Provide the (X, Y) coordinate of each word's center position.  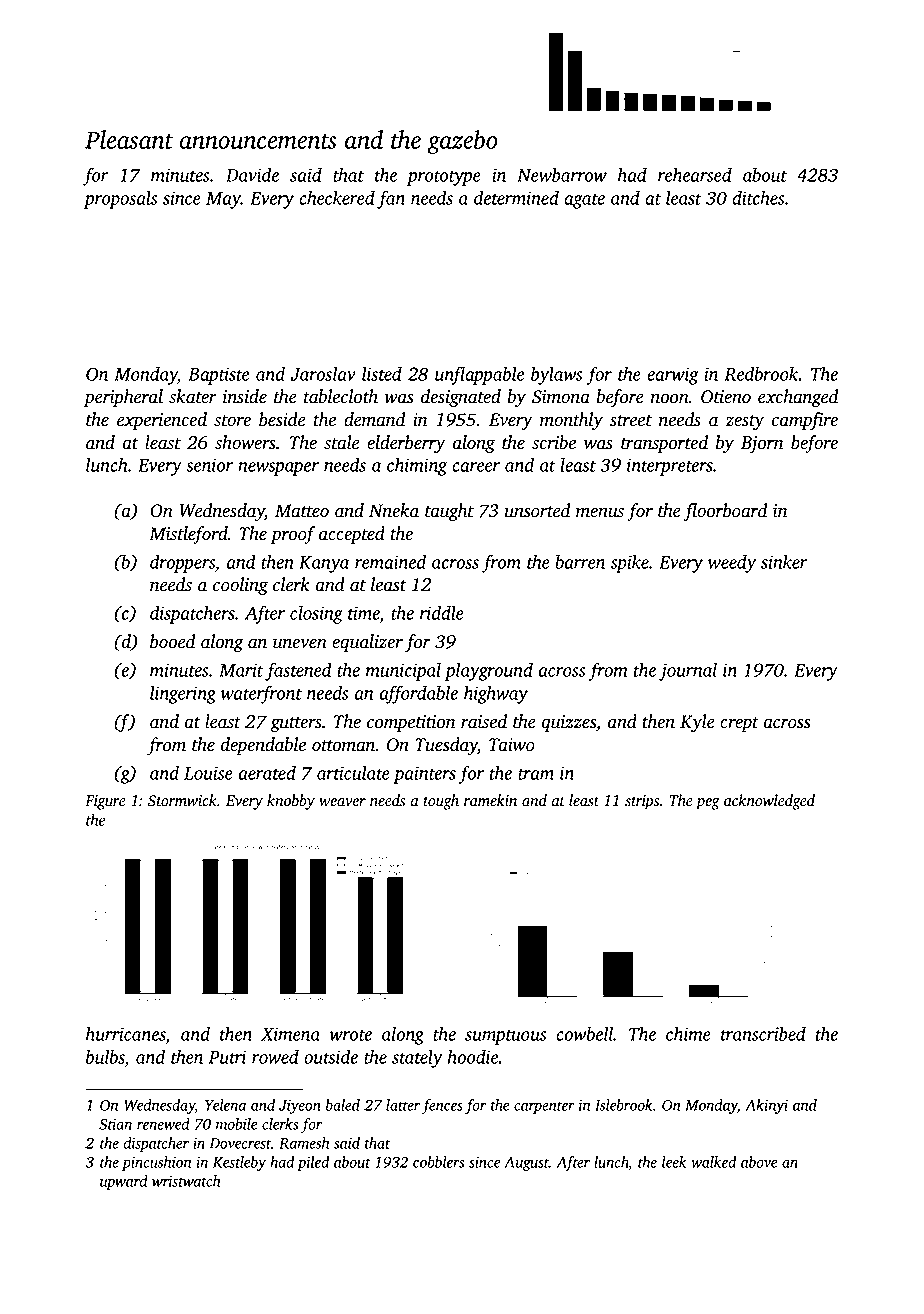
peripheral (123, 398)
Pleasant (129, 139)
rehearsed (695, 174)
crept (739, 724)
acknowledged (769, 802)
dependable (263, 746)
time (364, 613)
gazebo (462, 142)
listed (382, 373)
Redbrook (761, 373)
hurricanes (126, 1033)
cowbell (584, 1033)
